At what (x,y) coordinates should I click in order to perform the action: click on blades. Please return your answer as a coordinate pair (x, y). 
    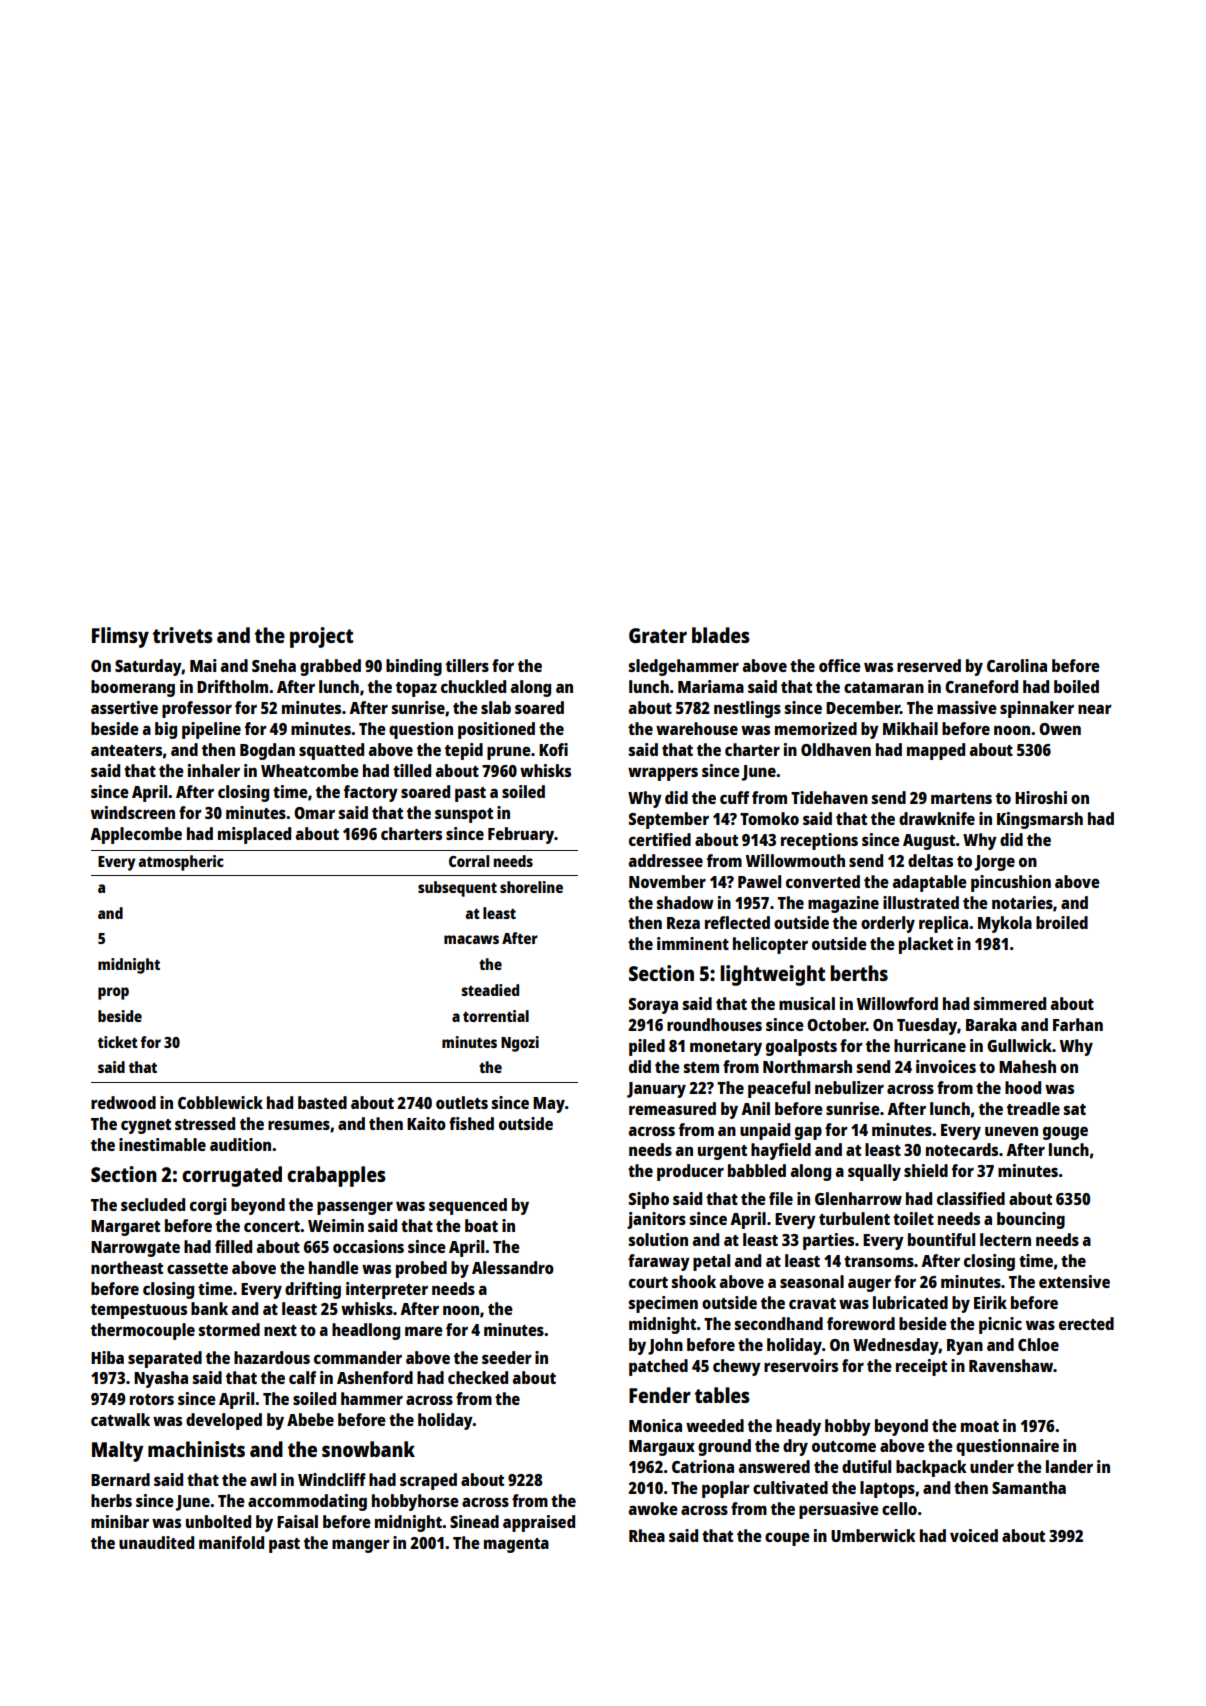
    Looking at the image, I should click on (721, 635).
